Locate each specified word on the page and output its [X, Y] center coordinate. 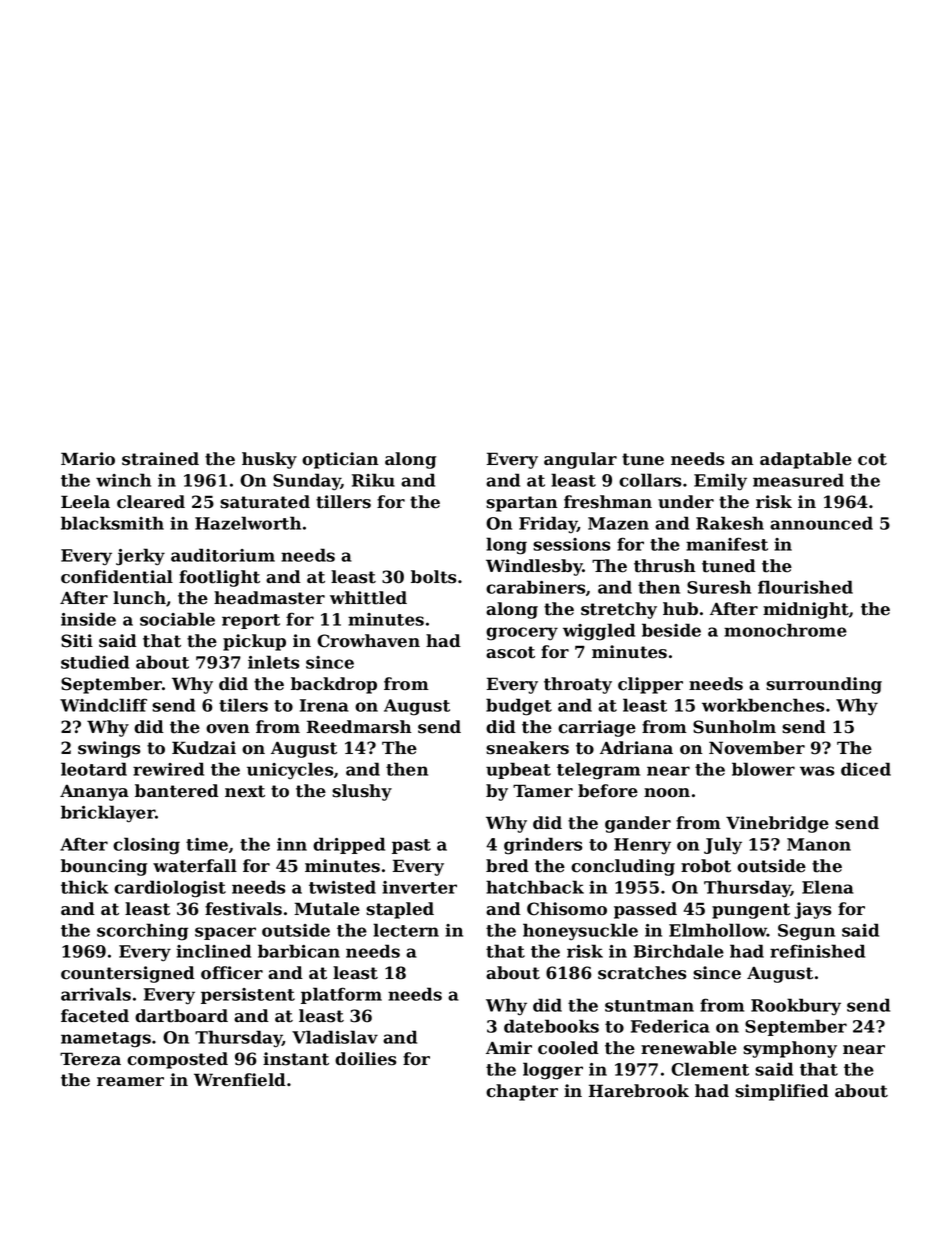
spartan [522, 504]
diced [866, 769]
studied [95, 662]
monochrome [785, 630]
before [608, 791]
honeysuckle [580, 932]
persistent [248, 996]
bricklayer [108, 814]
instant [296, 1059]
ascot [510, 652]
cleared [151, 502]
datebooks [551, 1026]
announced [821, 523]
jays [812, 910]
